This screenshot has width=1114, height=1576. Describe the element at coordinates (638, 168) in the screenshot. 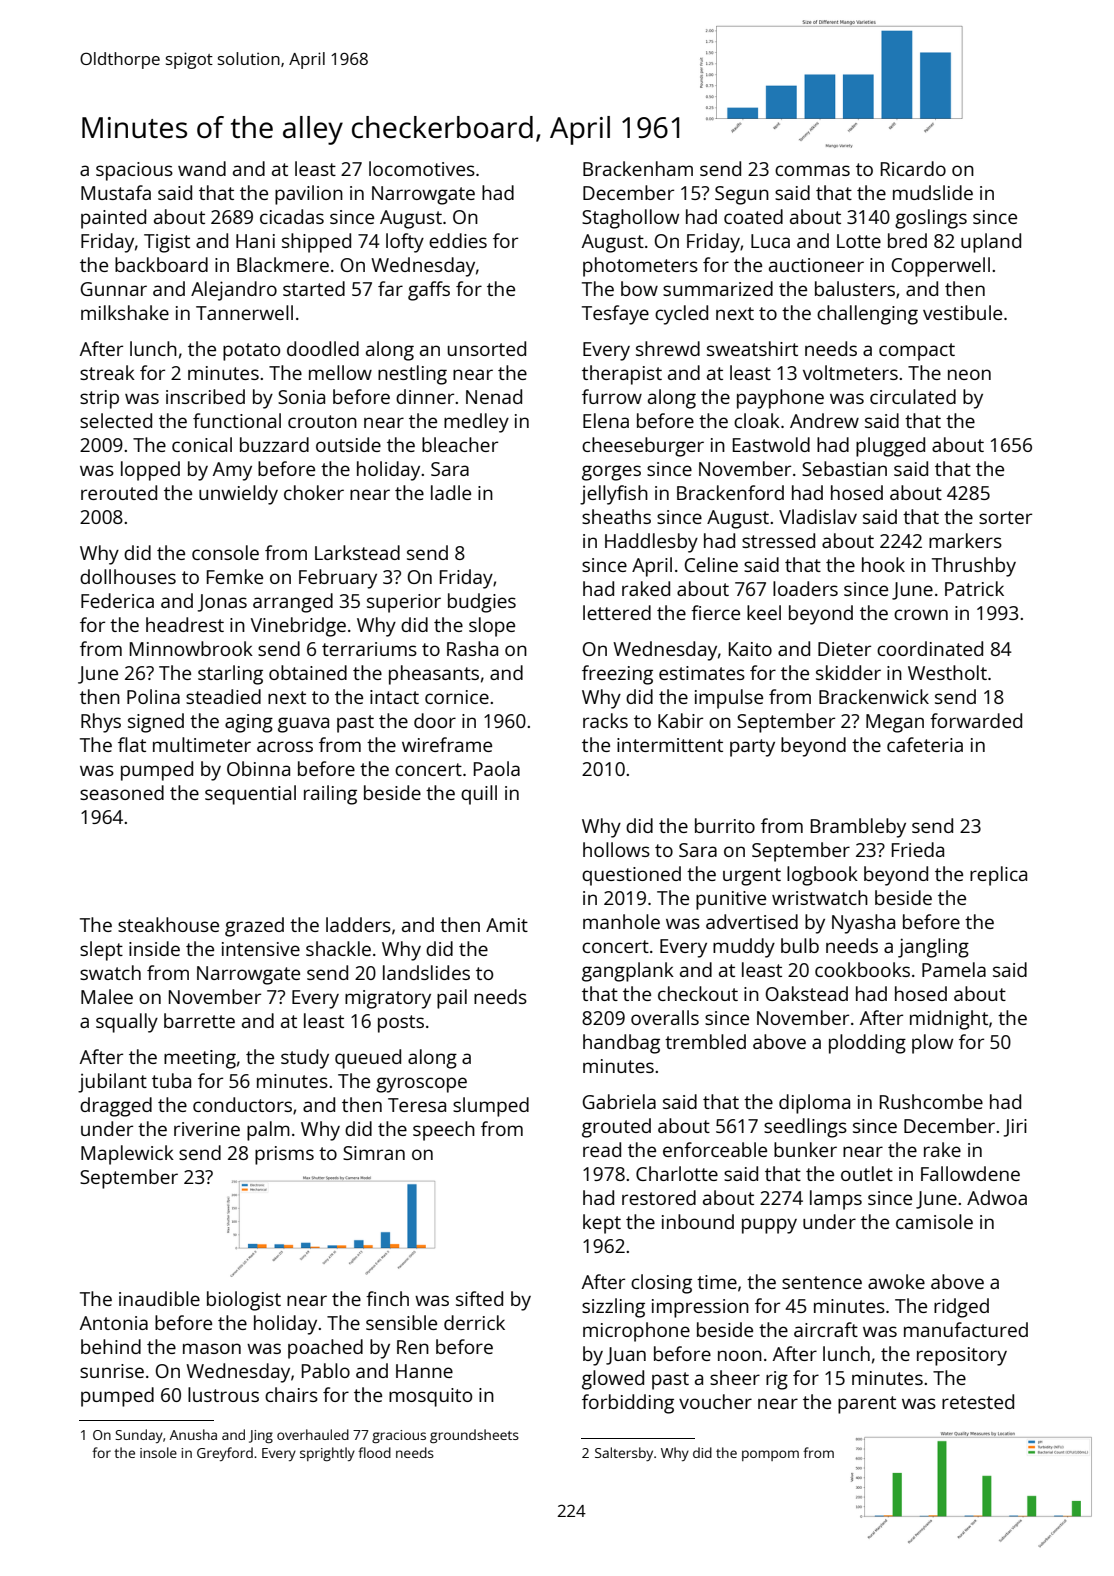

I see `Brackenham` at that location.
